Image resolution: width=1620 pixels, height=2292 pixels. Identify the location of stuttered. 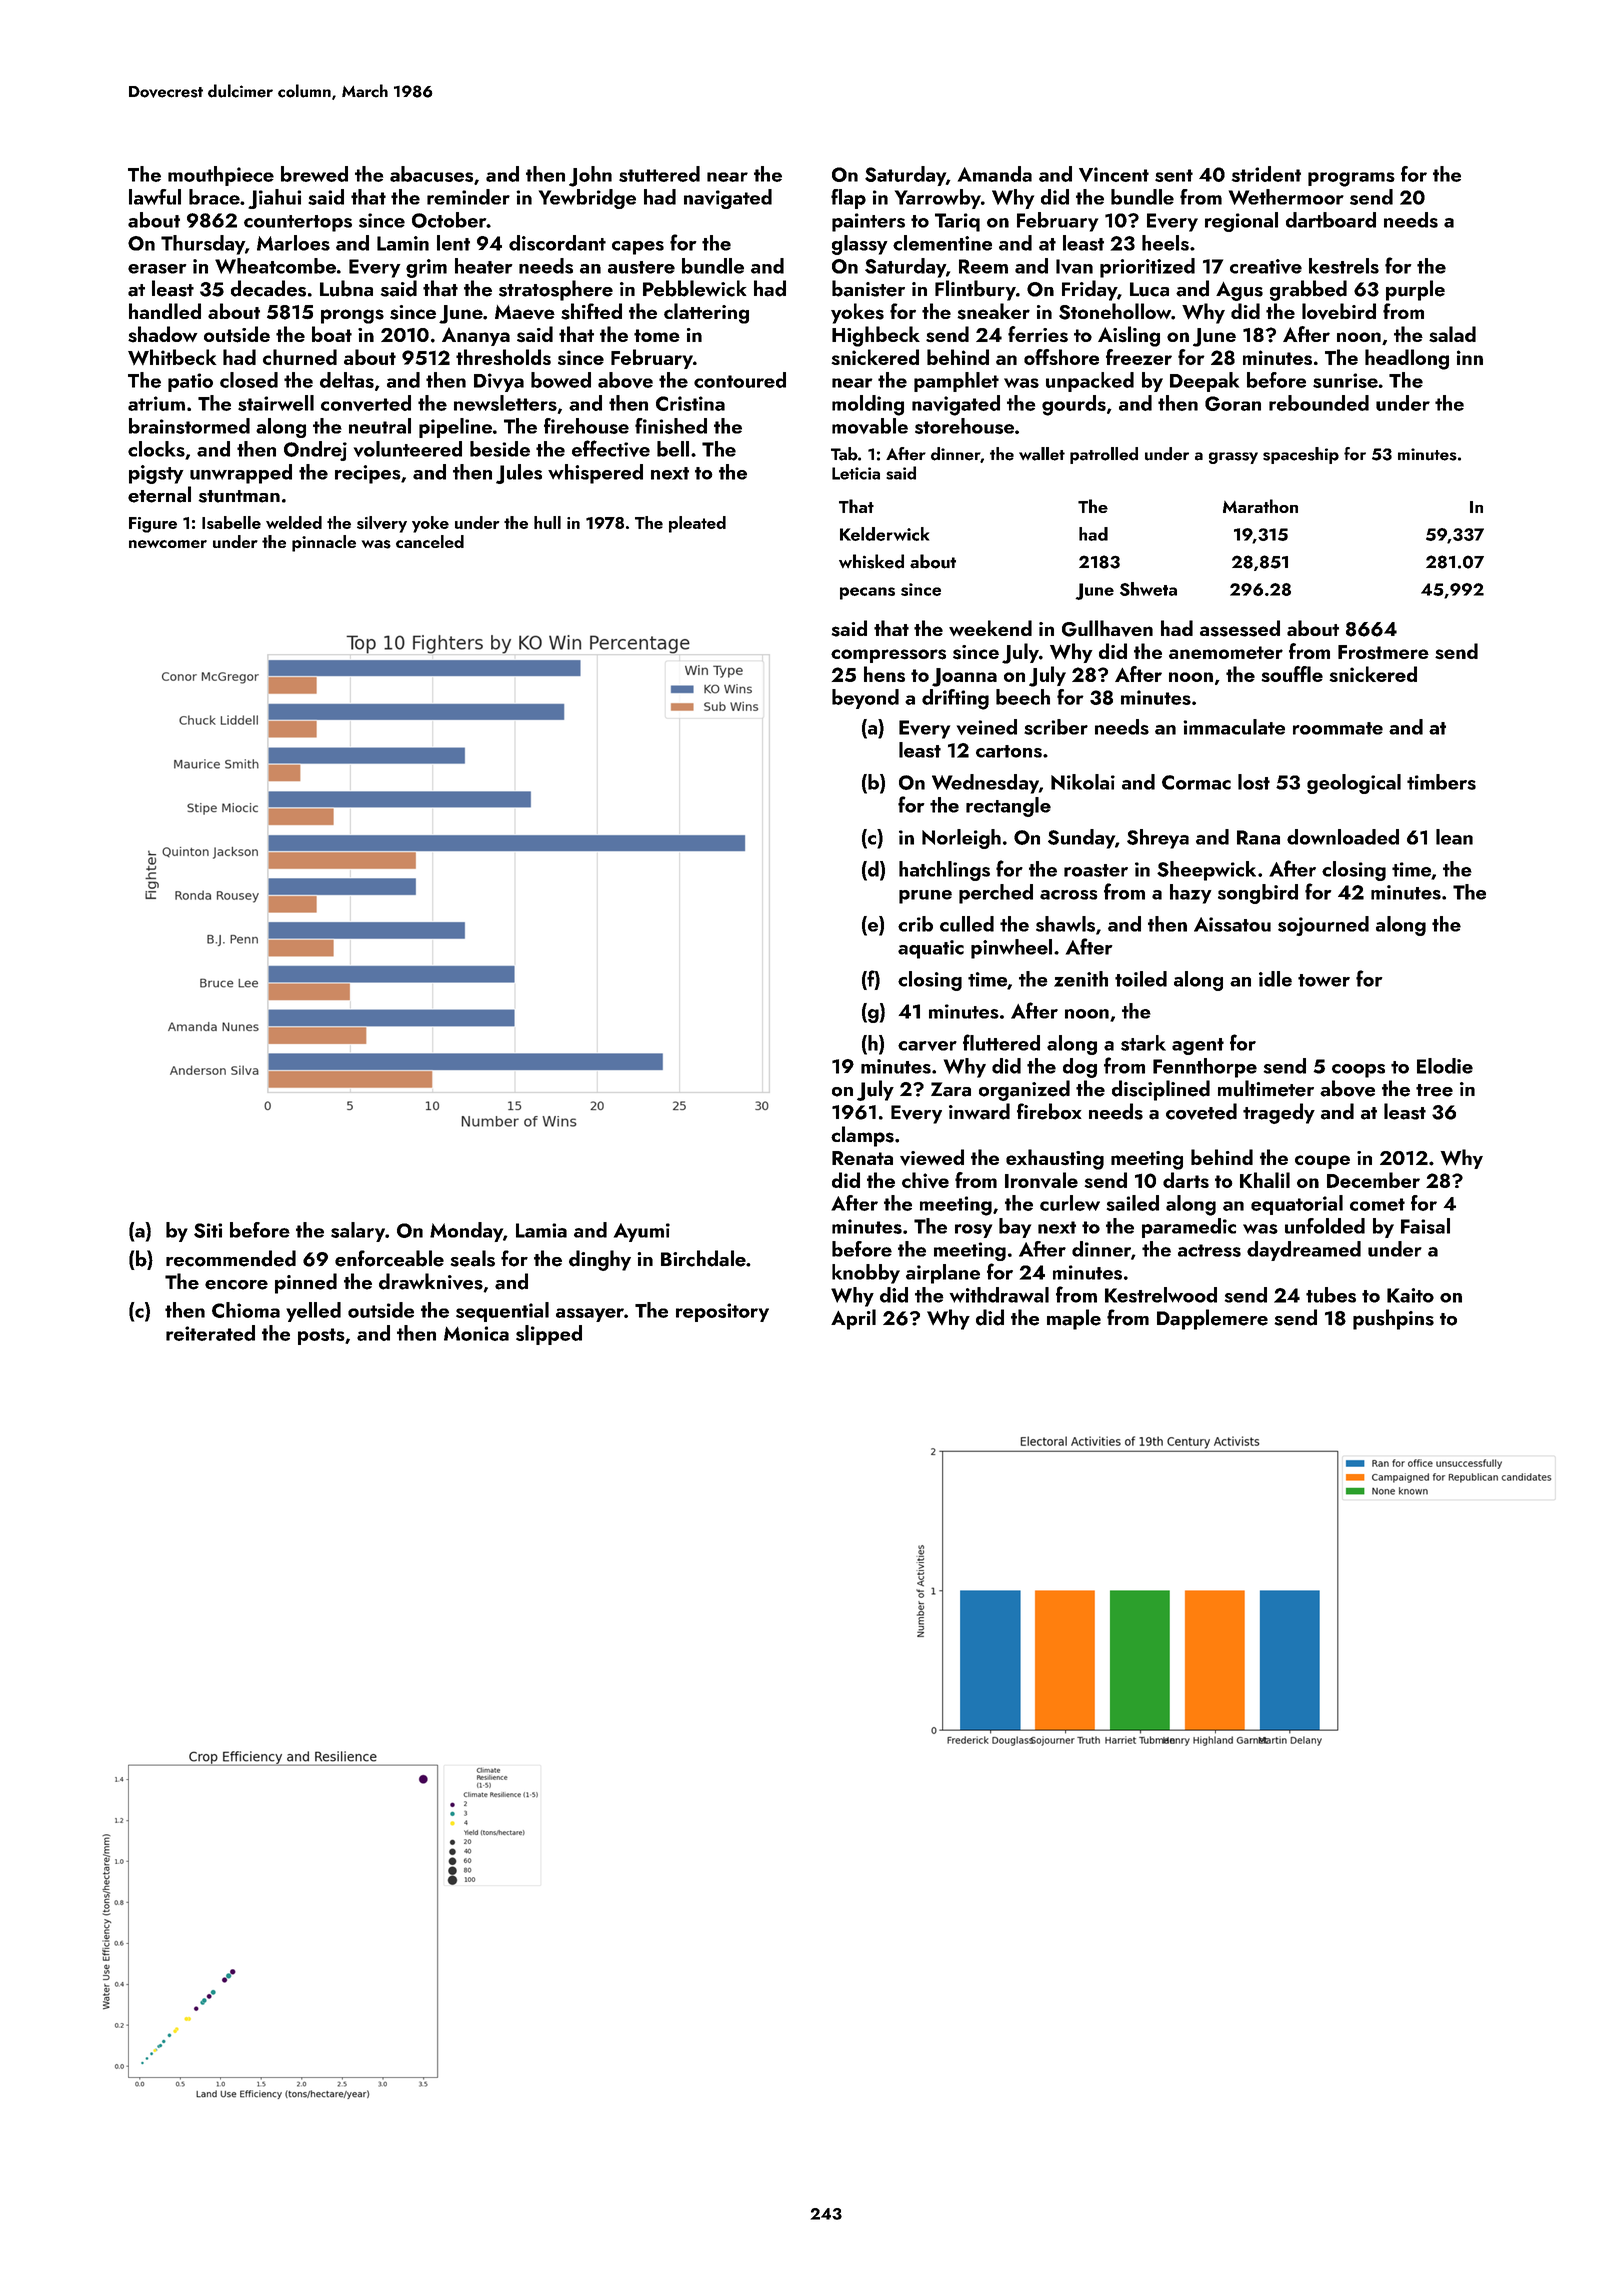
(659, 174).
